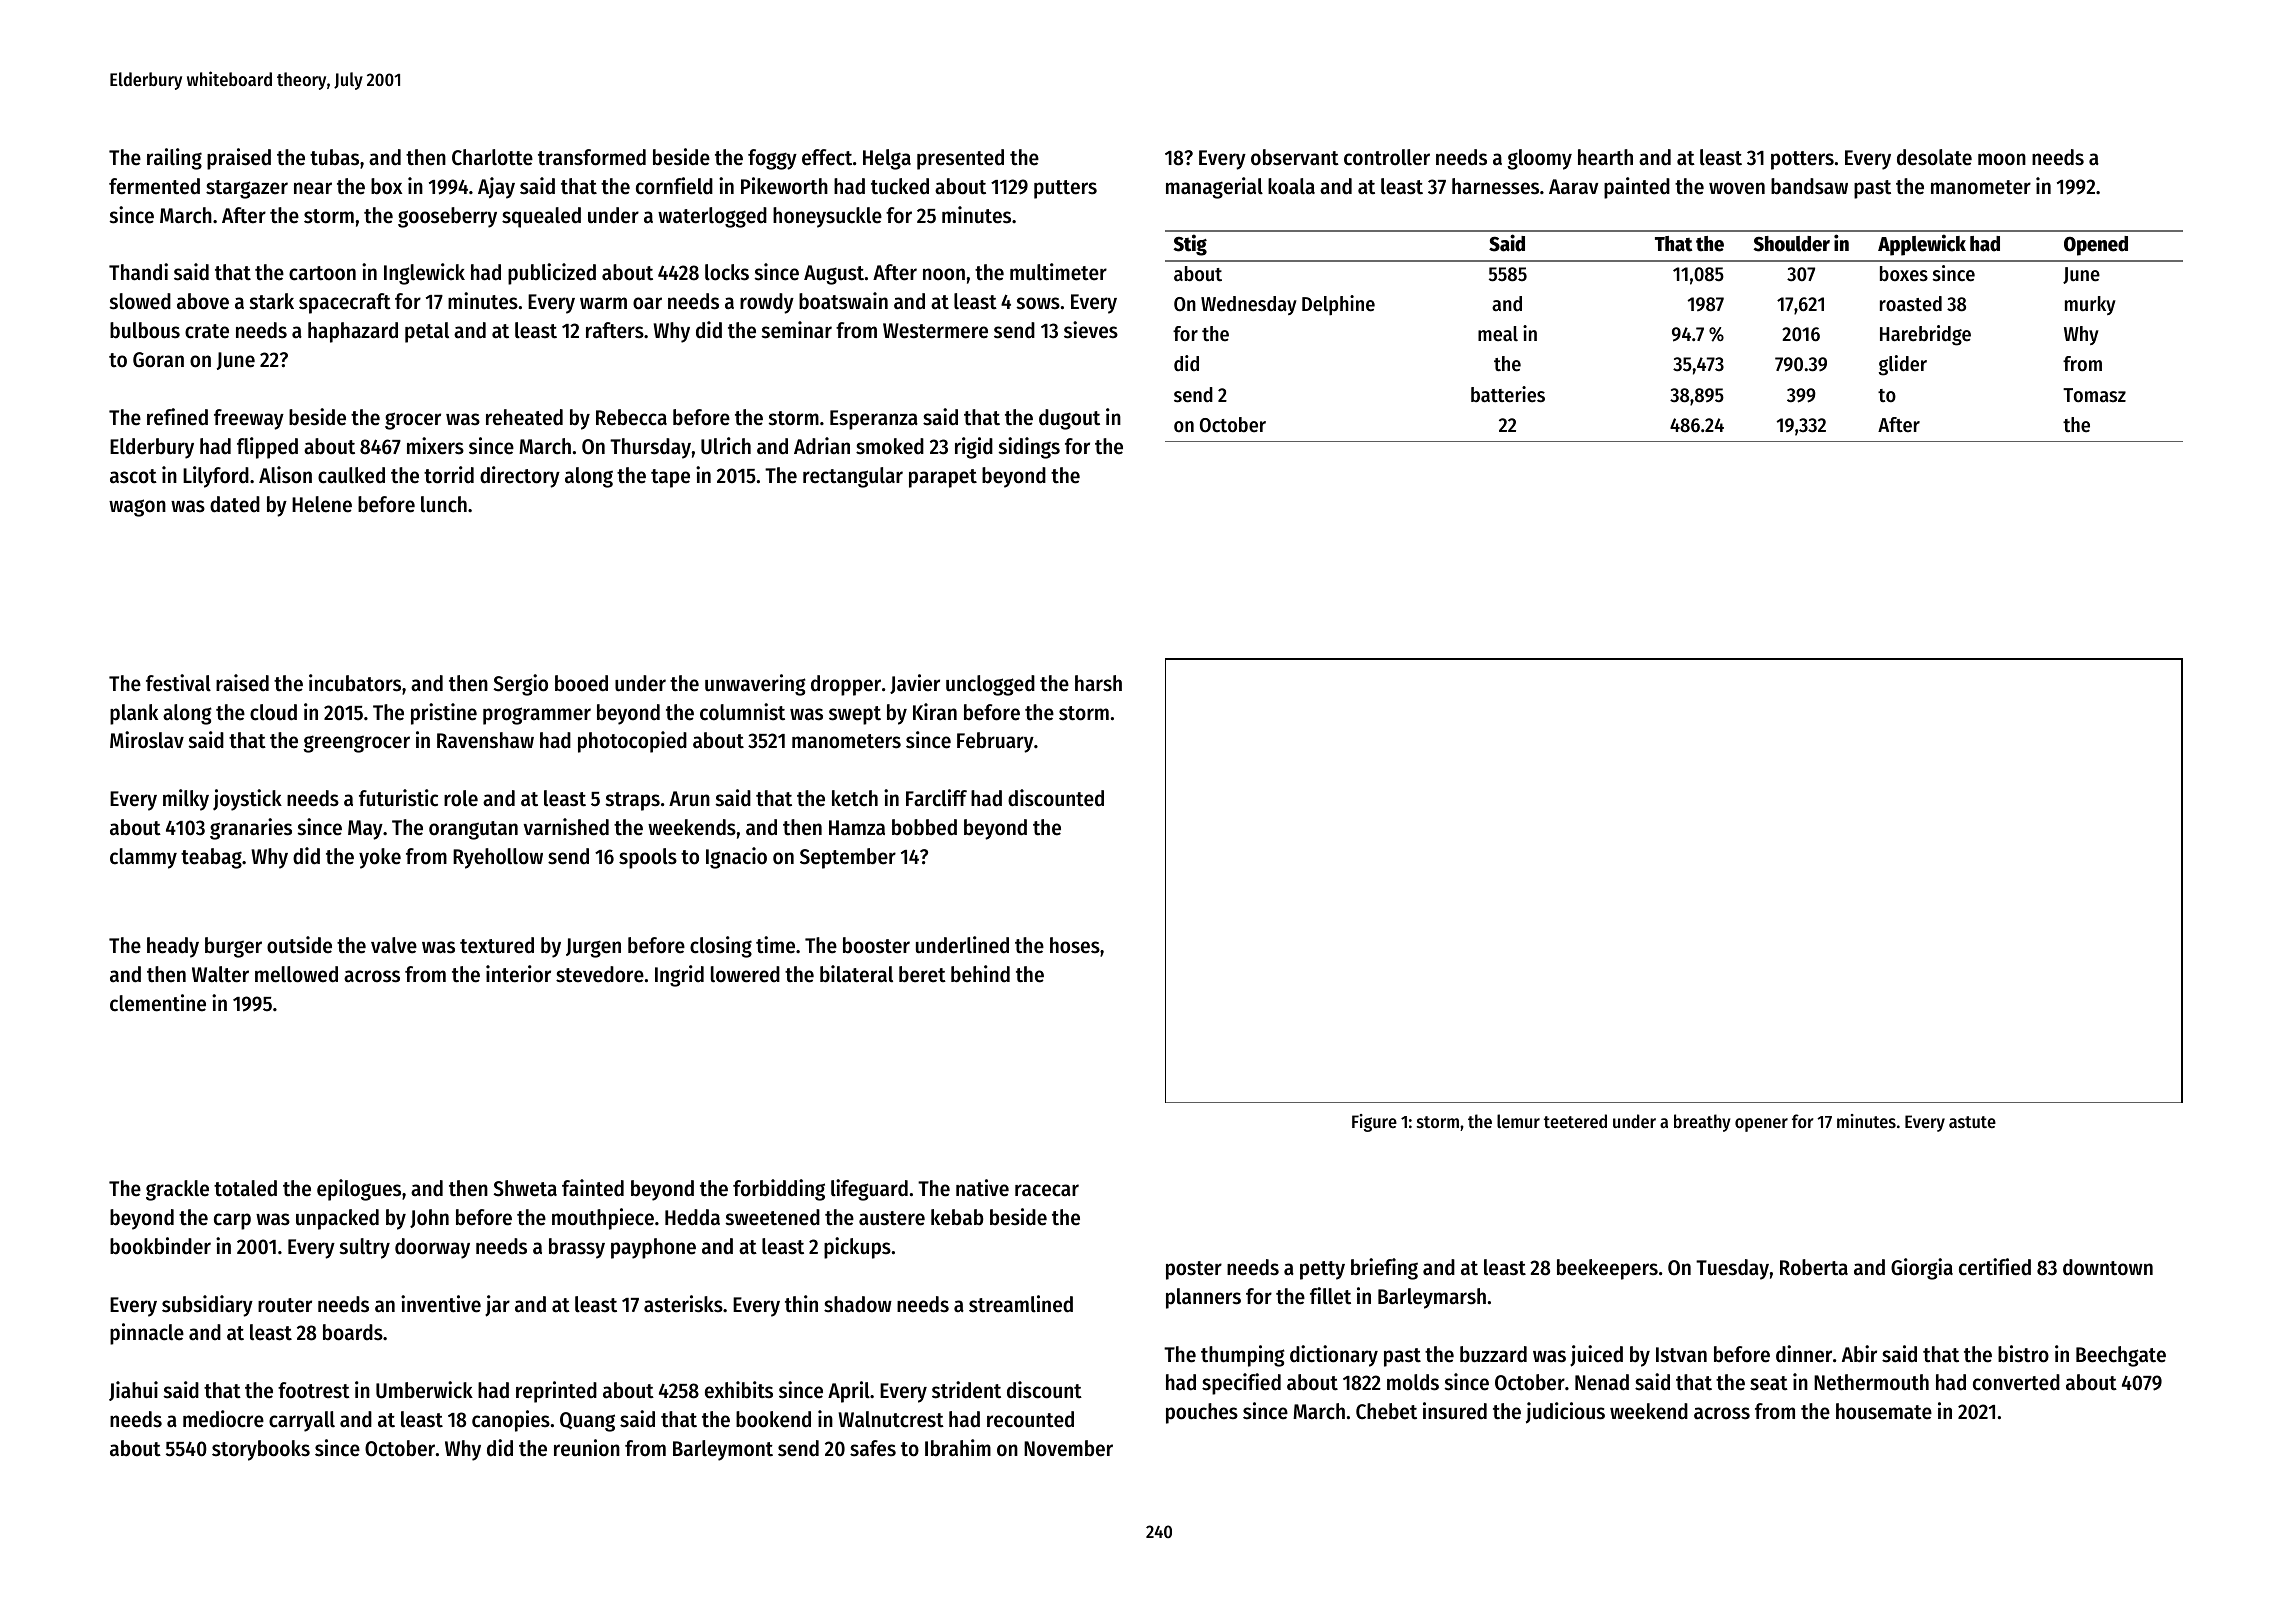 The image size is (2292, 1620). Describe the element at coordinates (285, 475) in the document. I see `Alison` at that location.
